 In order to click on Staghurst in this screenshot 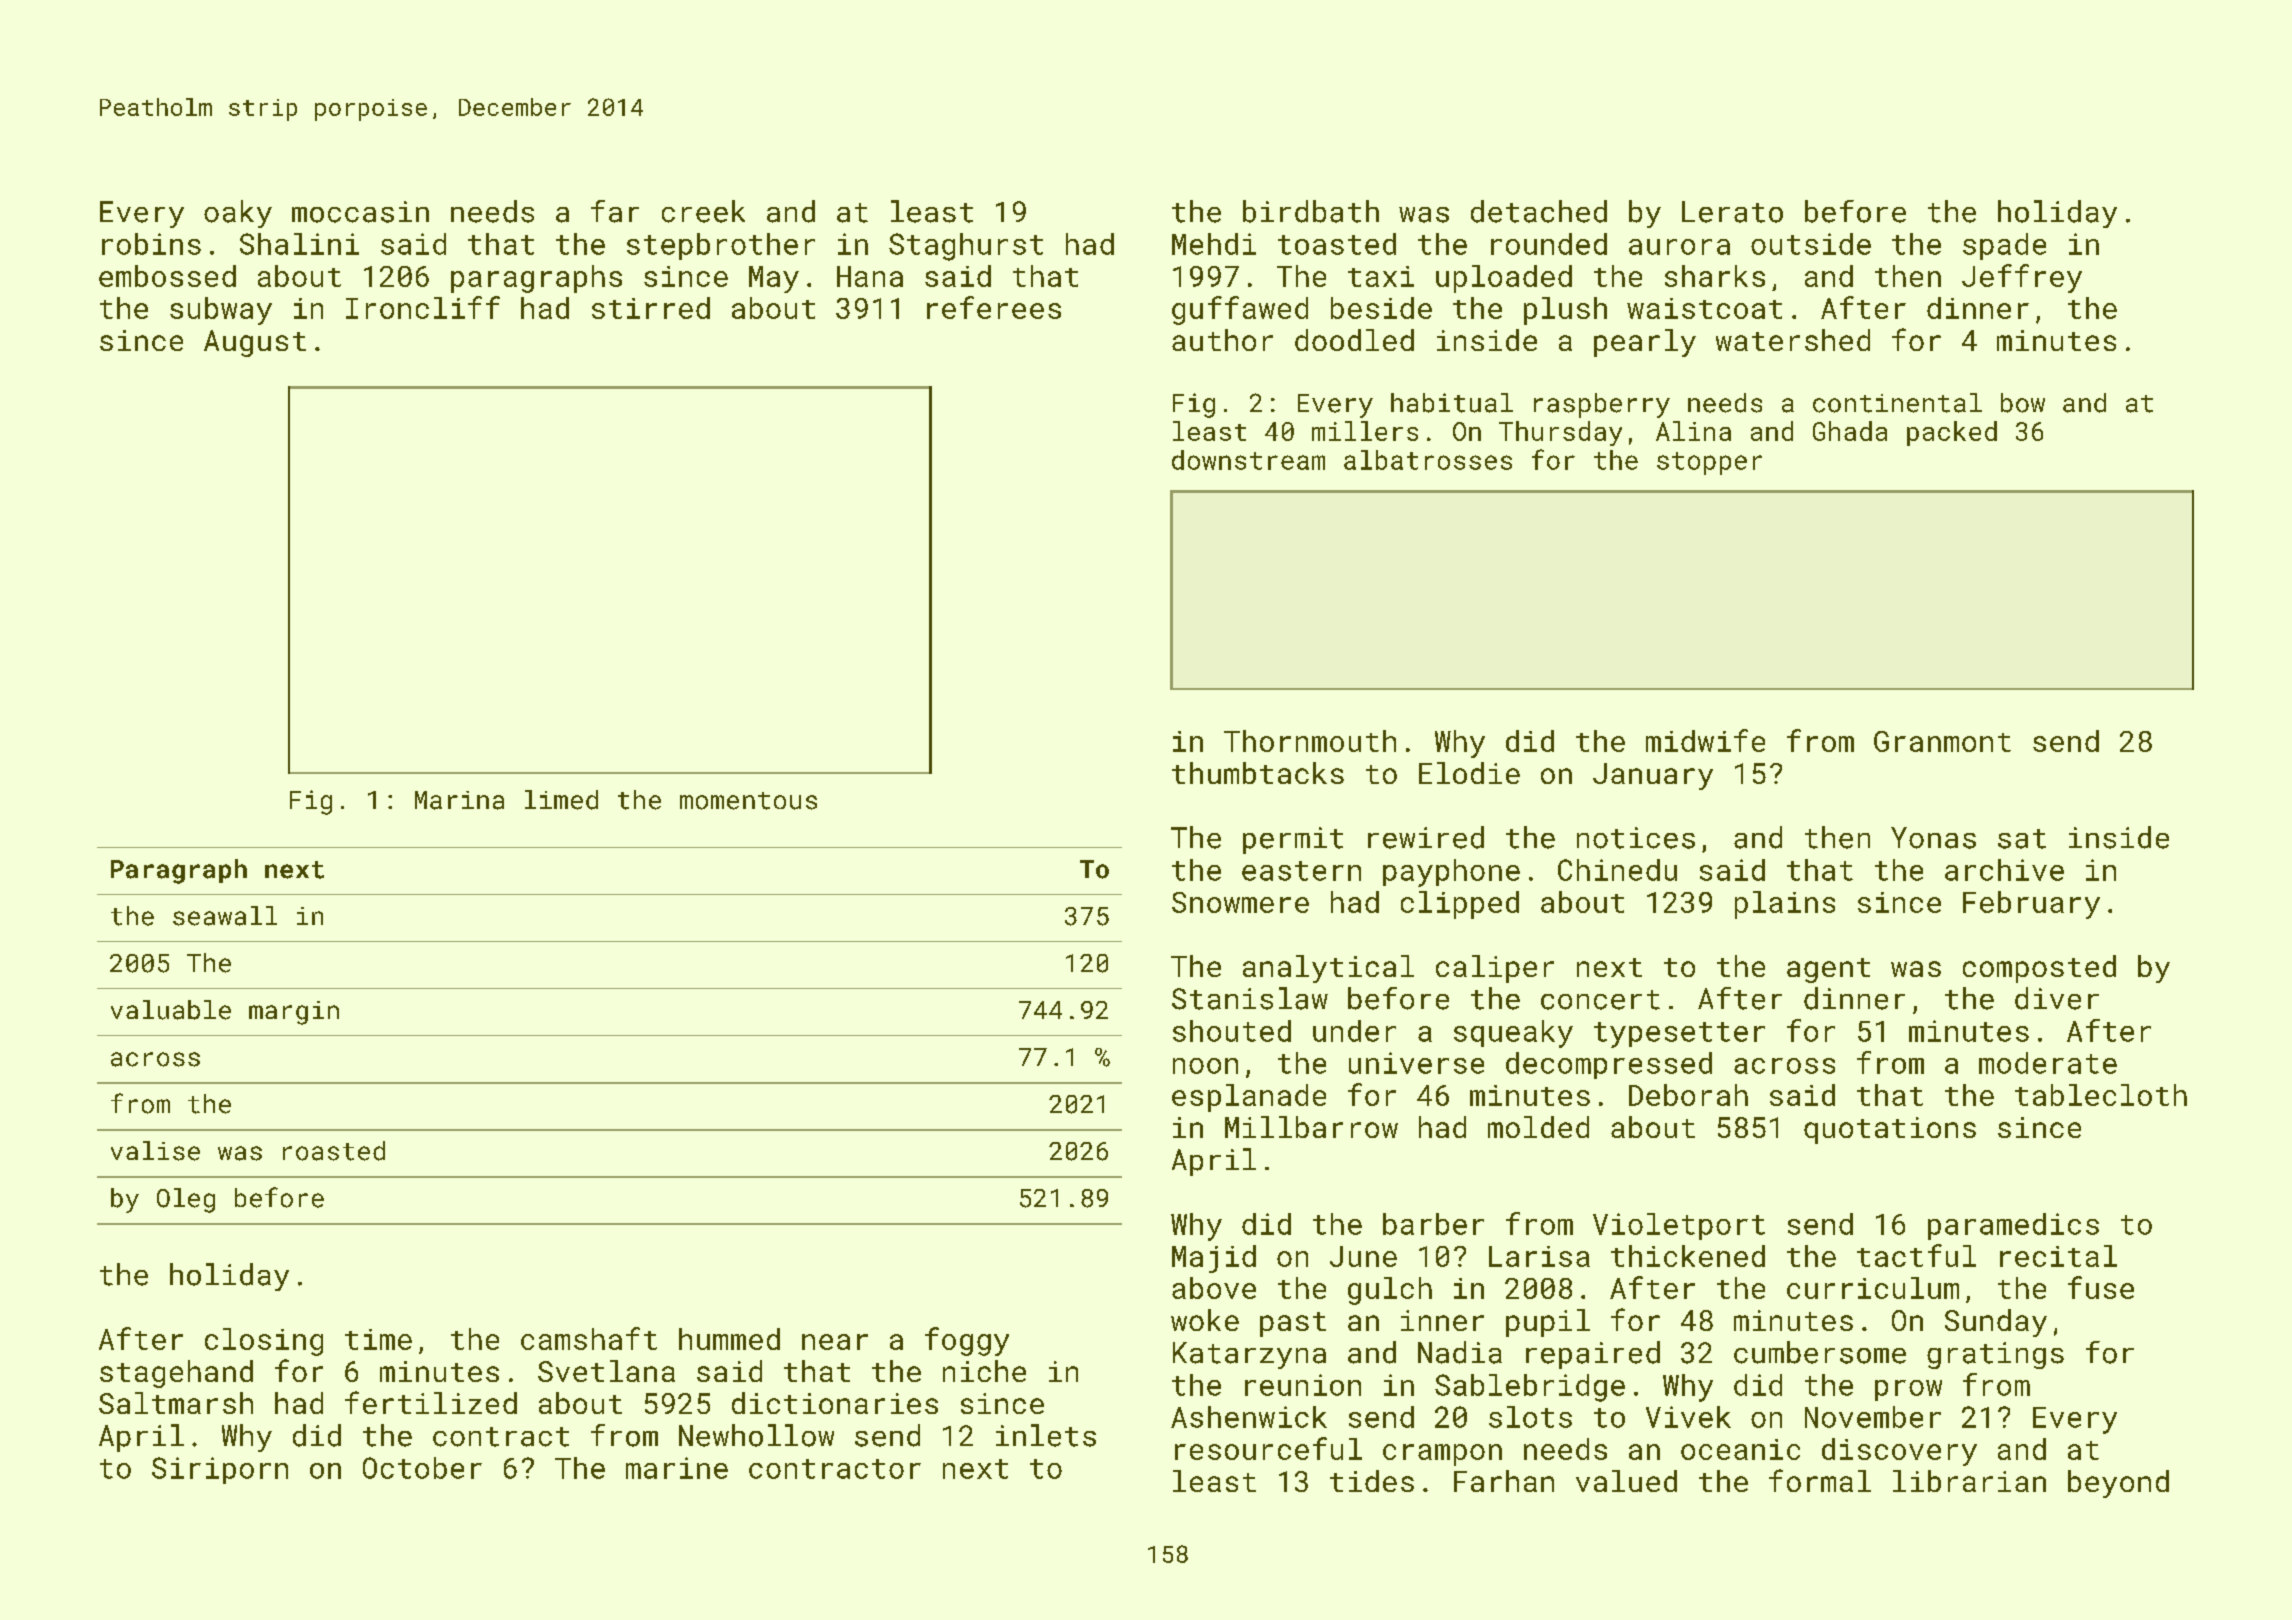, I will do `click(966, 247)`.
